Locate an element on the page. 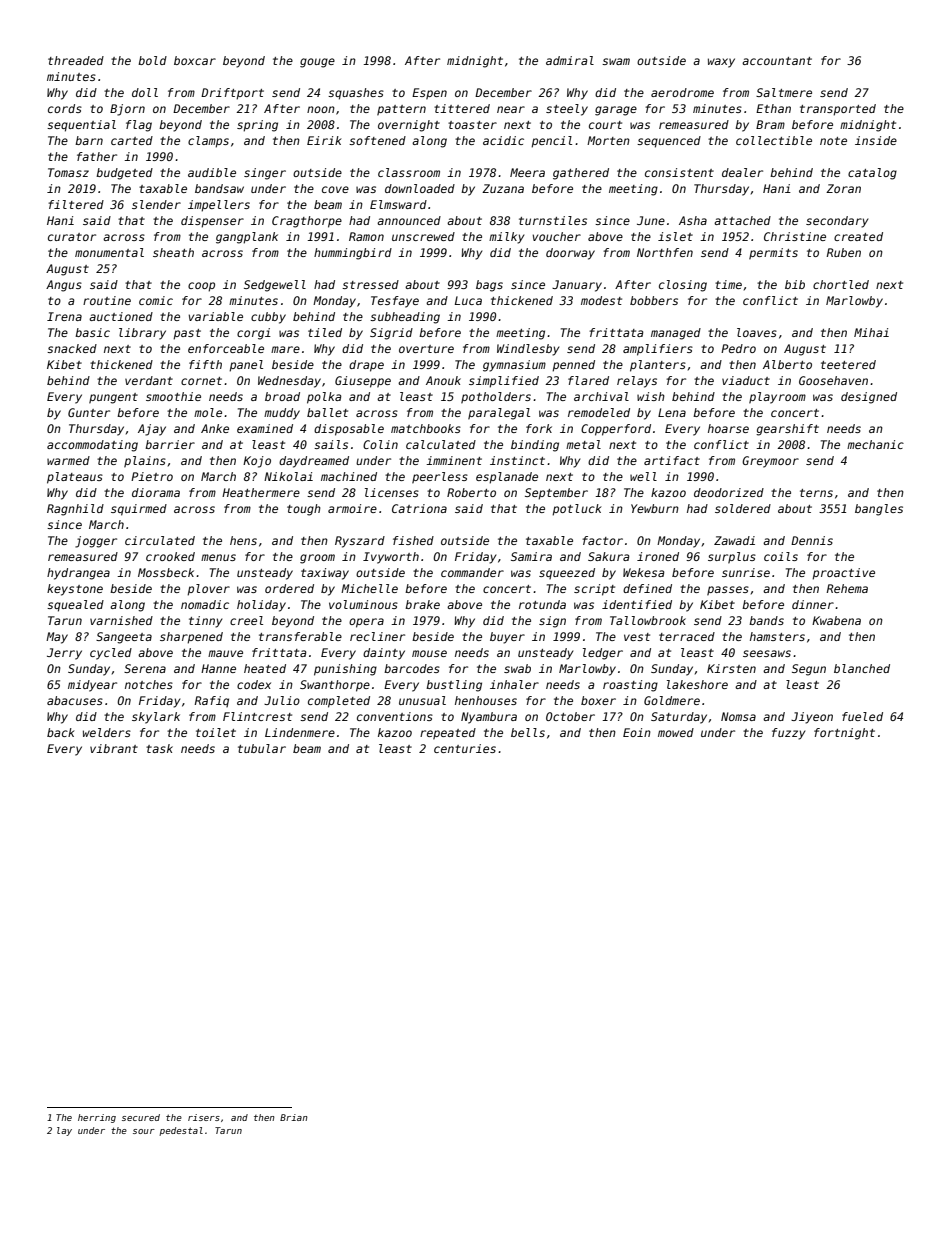 This document has height=1233, width=952. Gunter is located at coordinates (89, 412).
